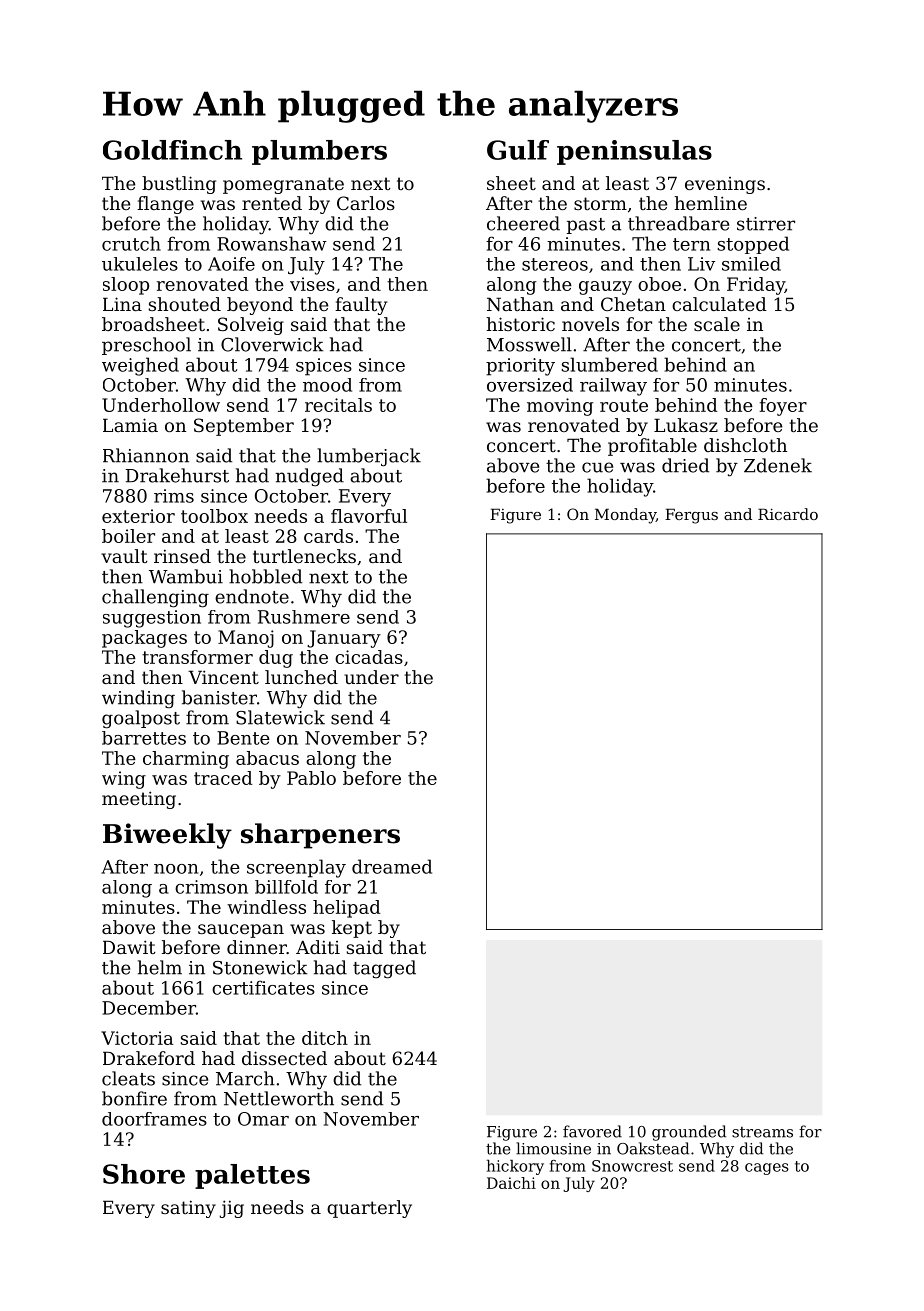 The image size is (924, 1311). What do you see at coordinates (304, 556) in the document?
I see `turtlenecks` at bounding box center [304, 556].
